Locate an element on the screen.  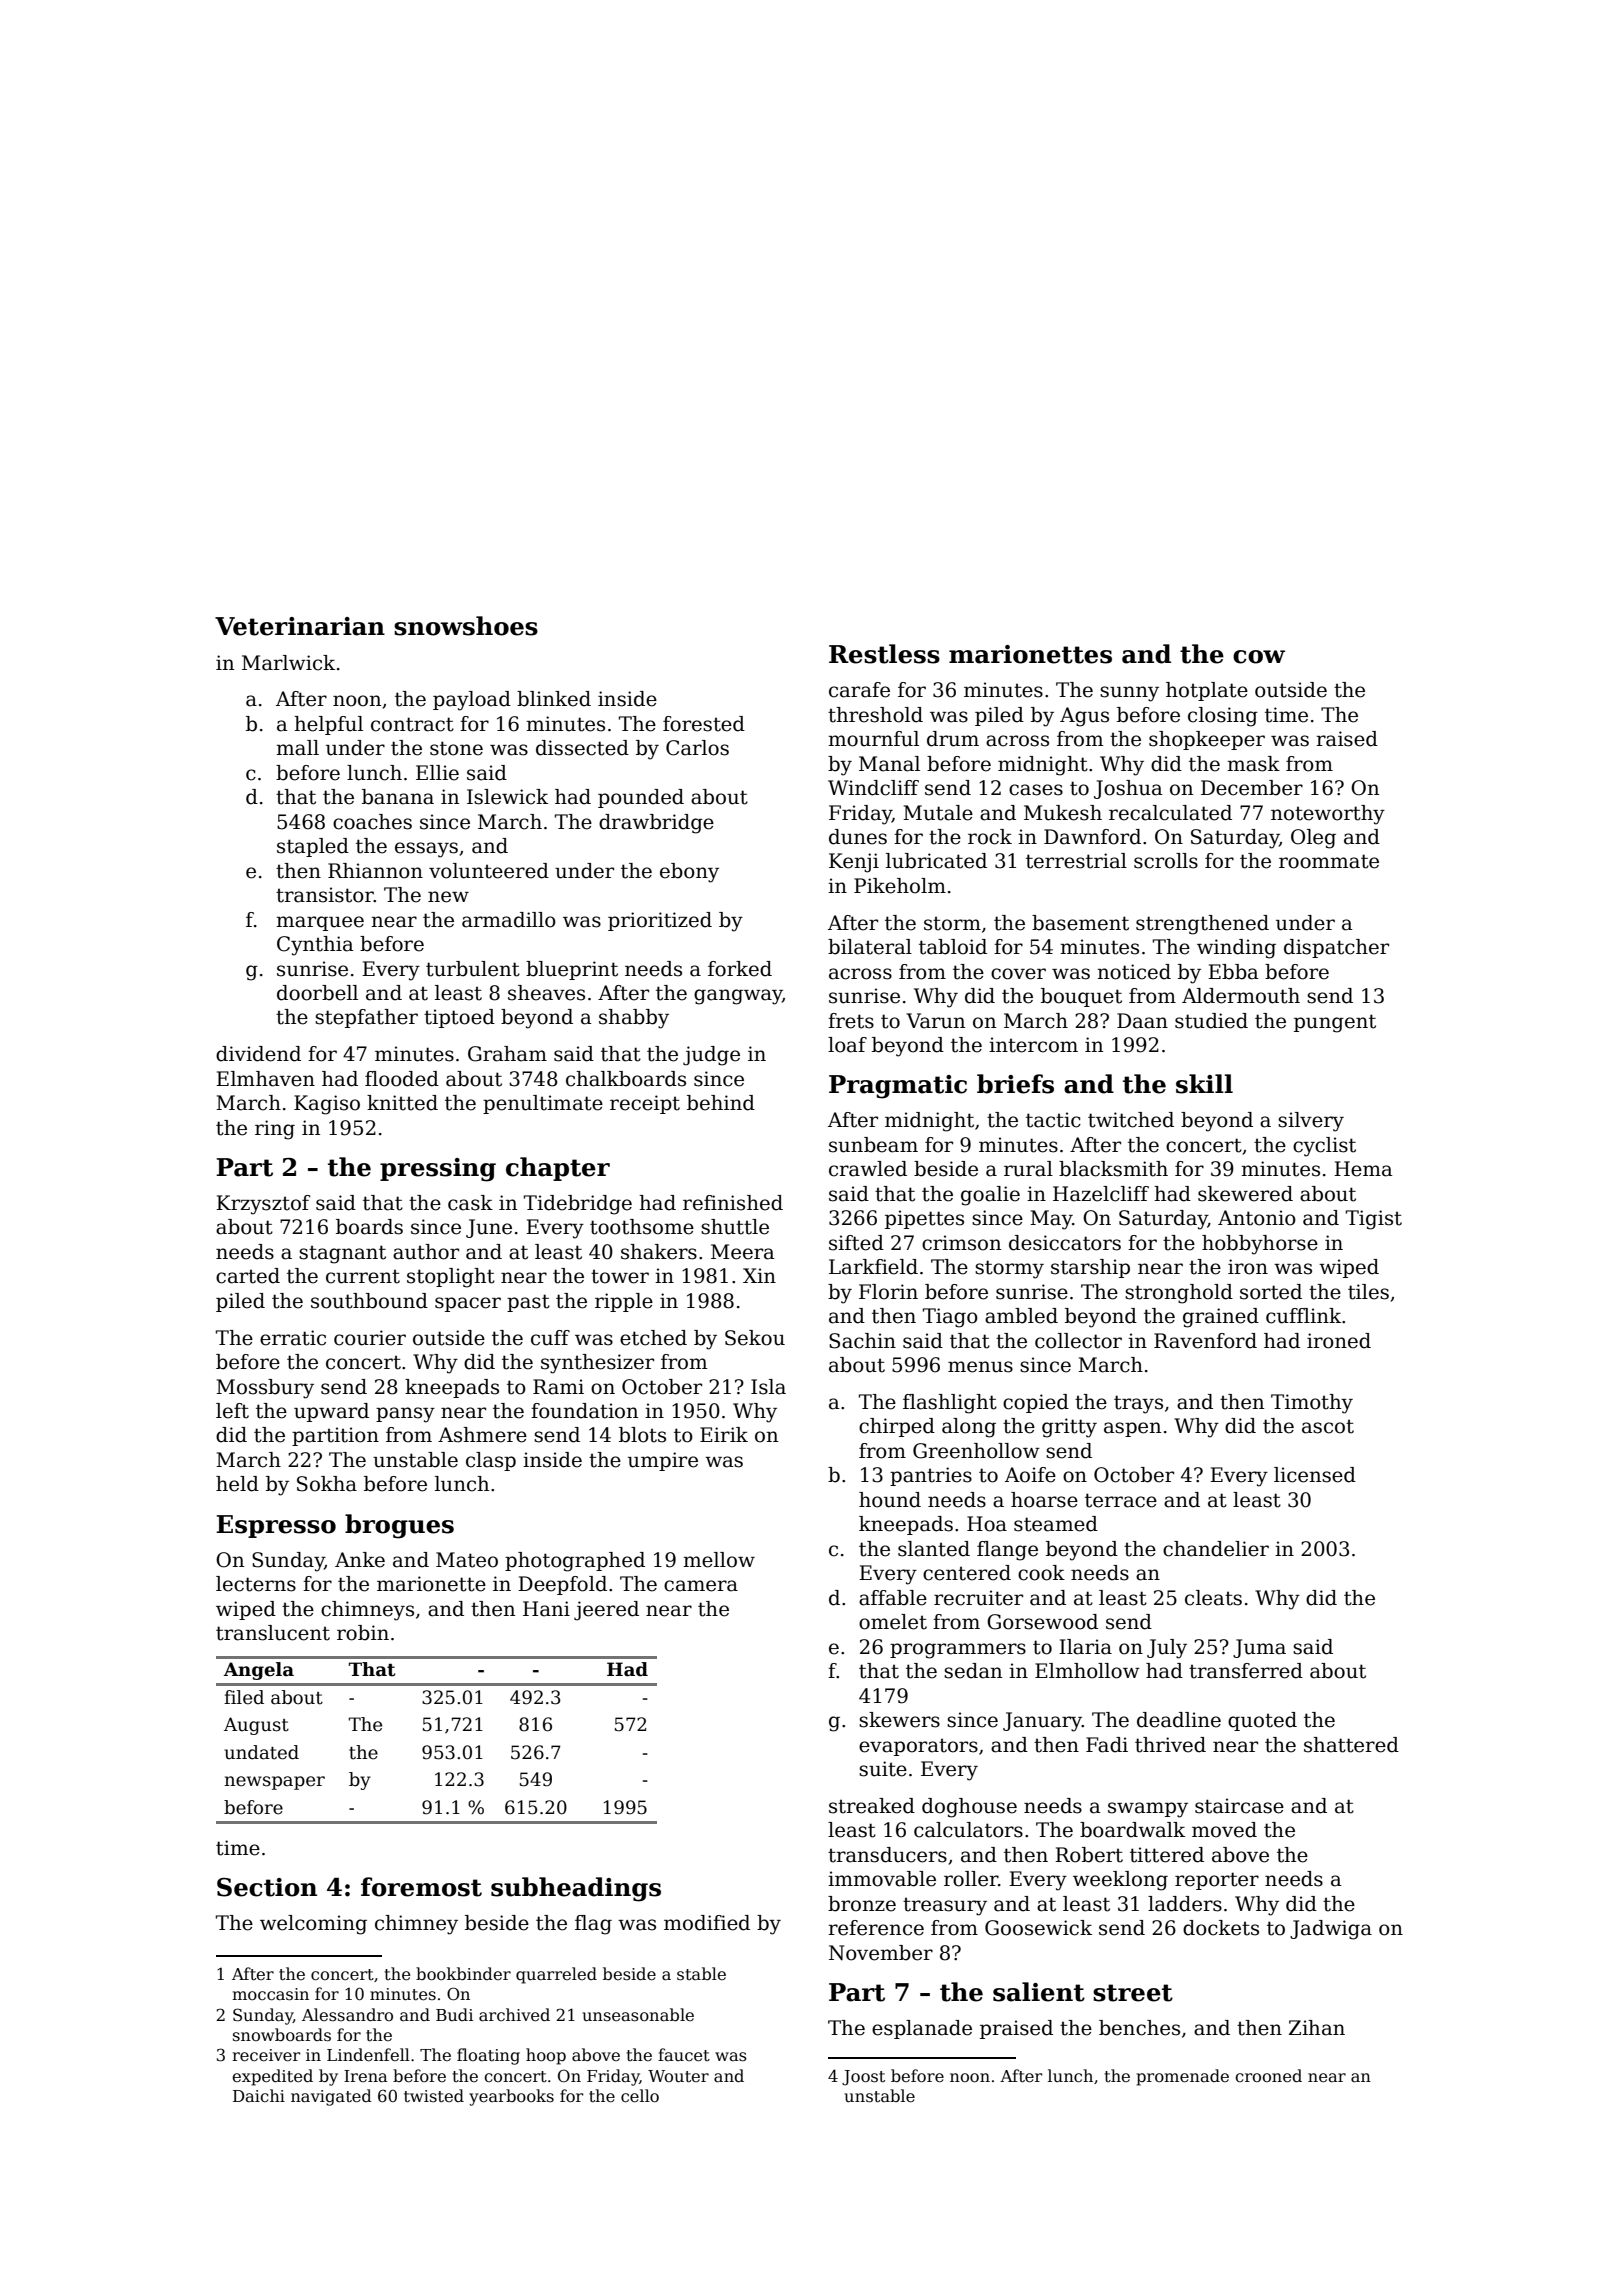
welcoming is located at coordinates (313, 1925).
